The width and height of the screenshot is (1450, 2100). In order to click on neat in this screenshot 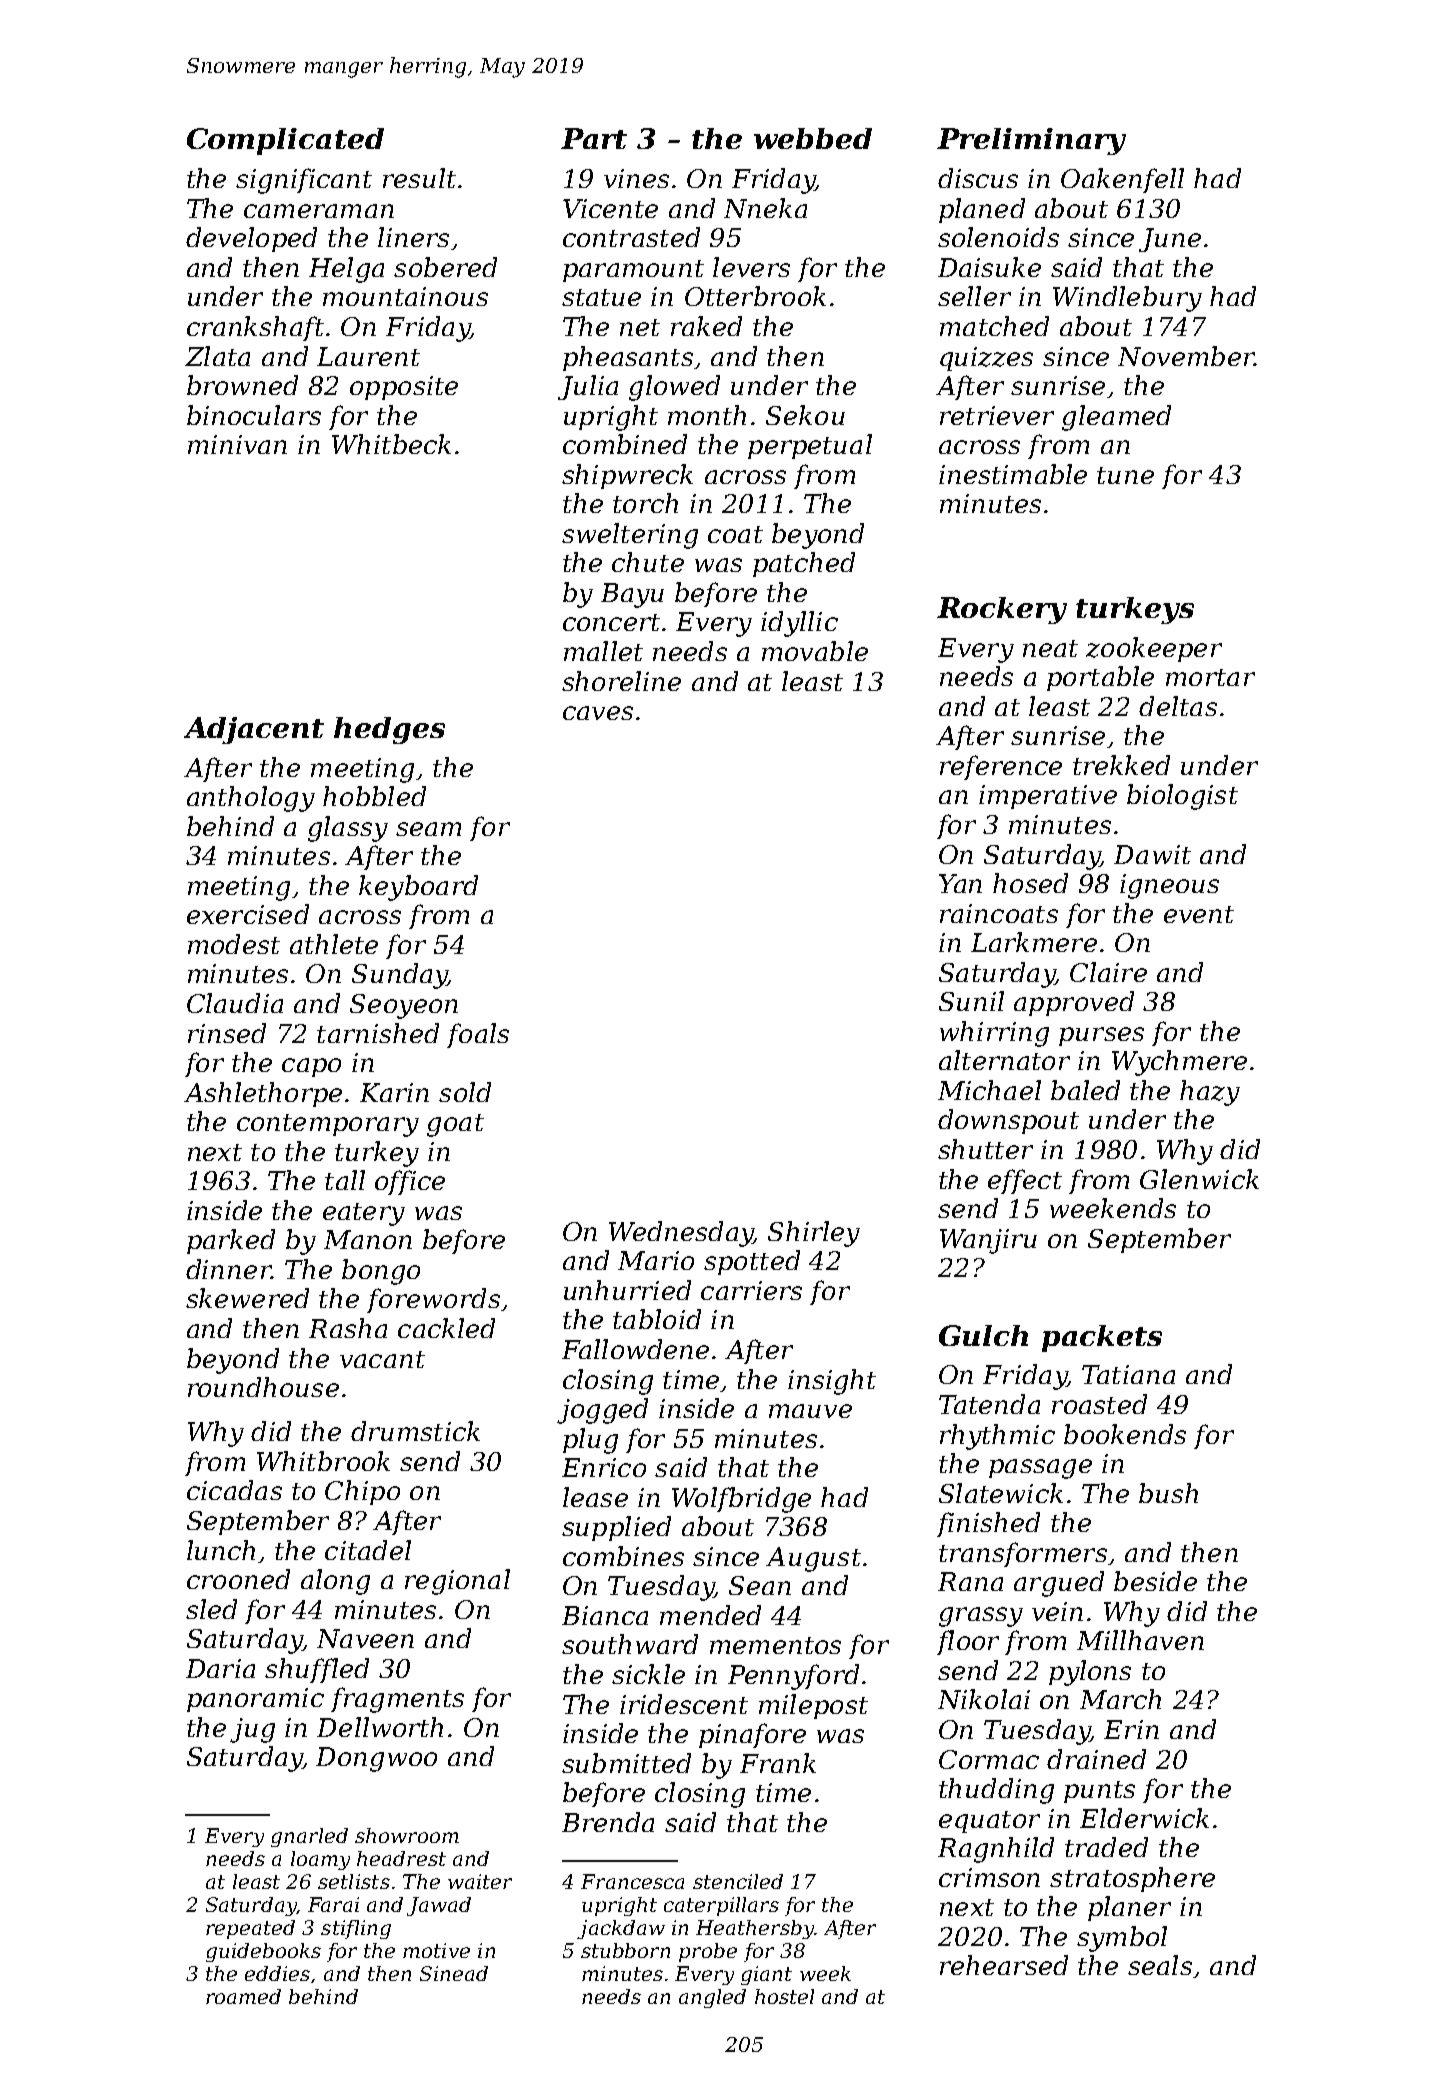, I will do `click(1050, 648)`.
